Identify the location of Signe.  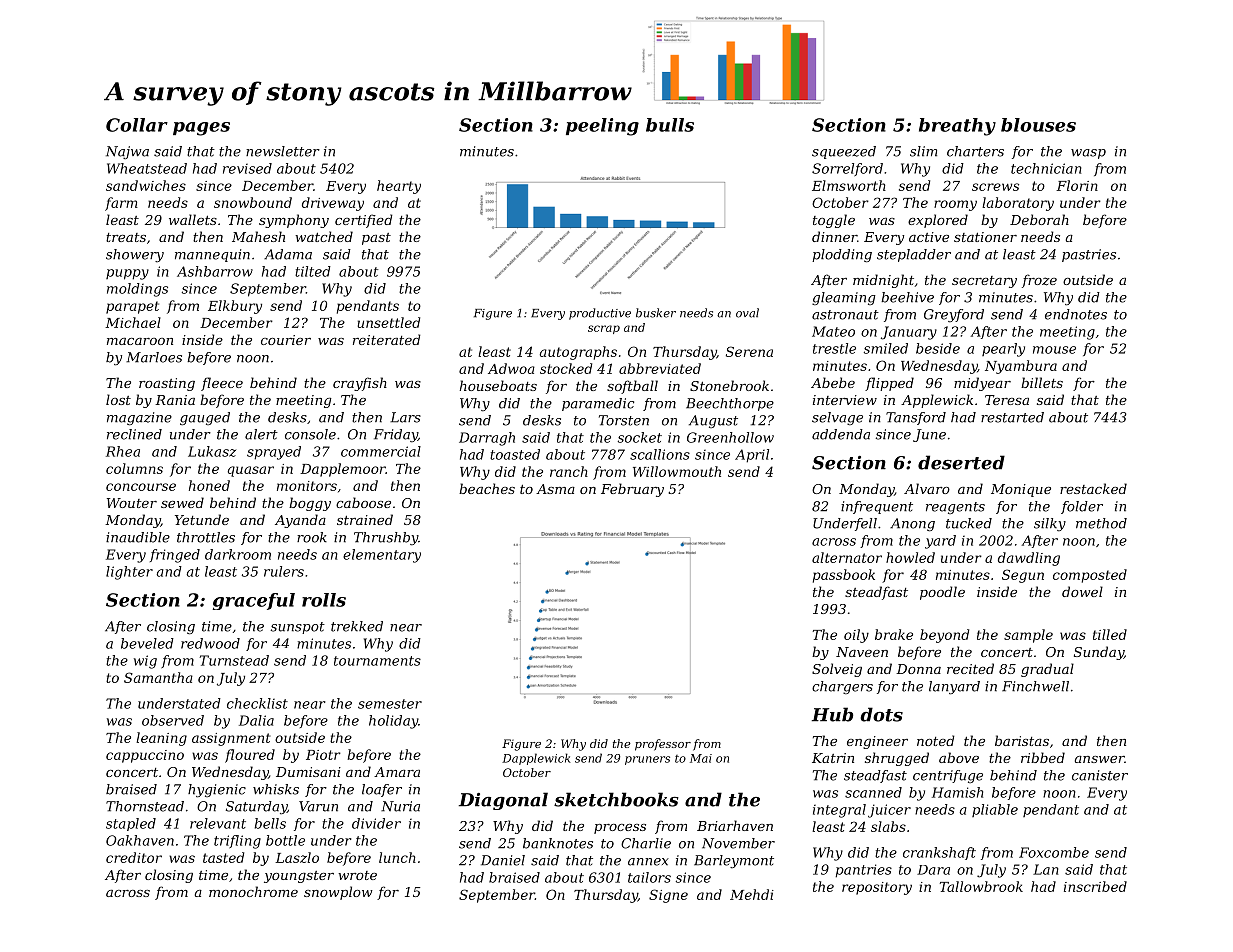
(668, 896).
